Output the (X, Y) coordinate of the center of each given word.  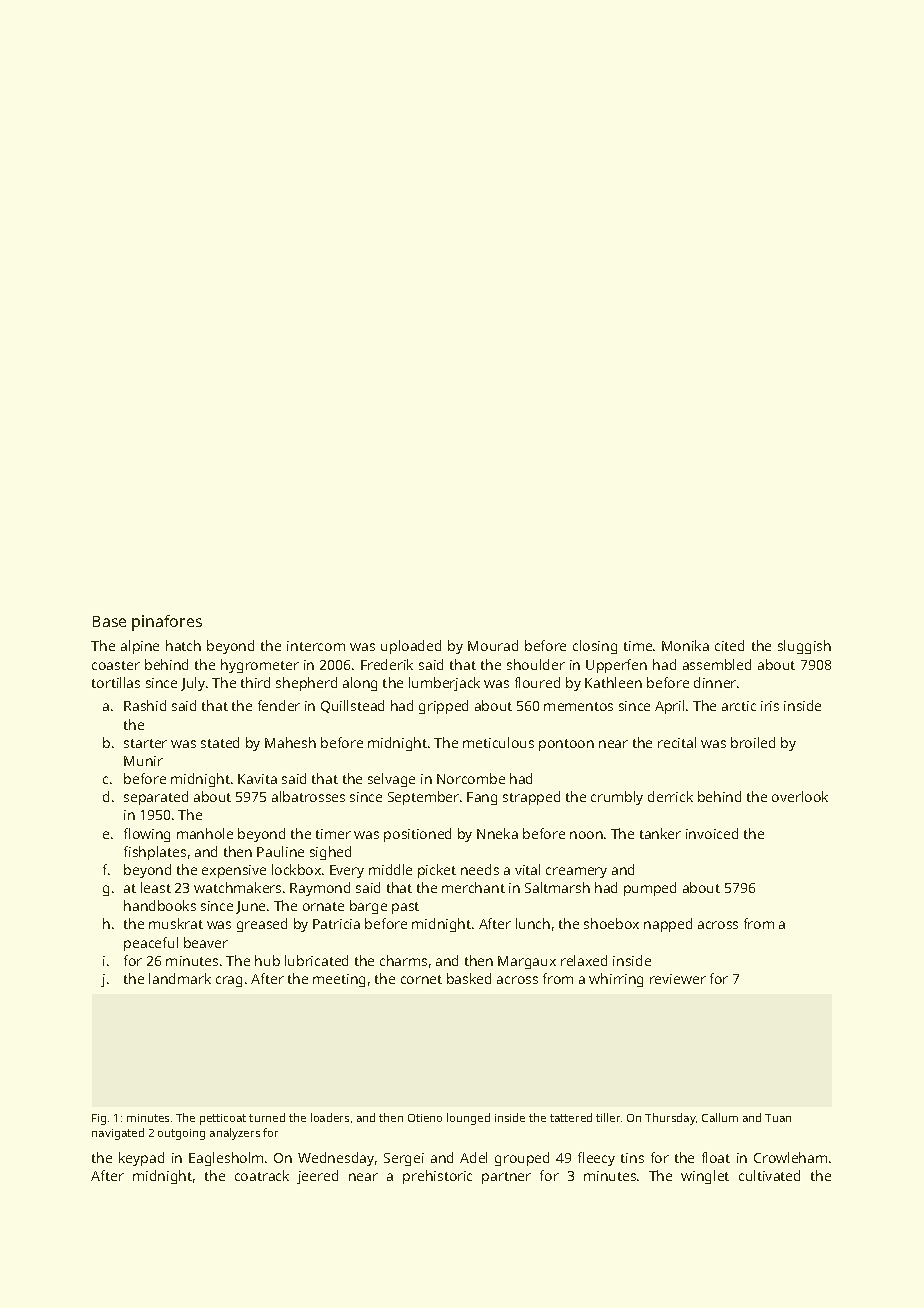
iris (770, 706)
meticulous (498, 742)
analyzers (235, 1134)
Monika (685, 645)
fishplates (155, 853)
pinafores (167, 623)
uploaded (411, 647)
